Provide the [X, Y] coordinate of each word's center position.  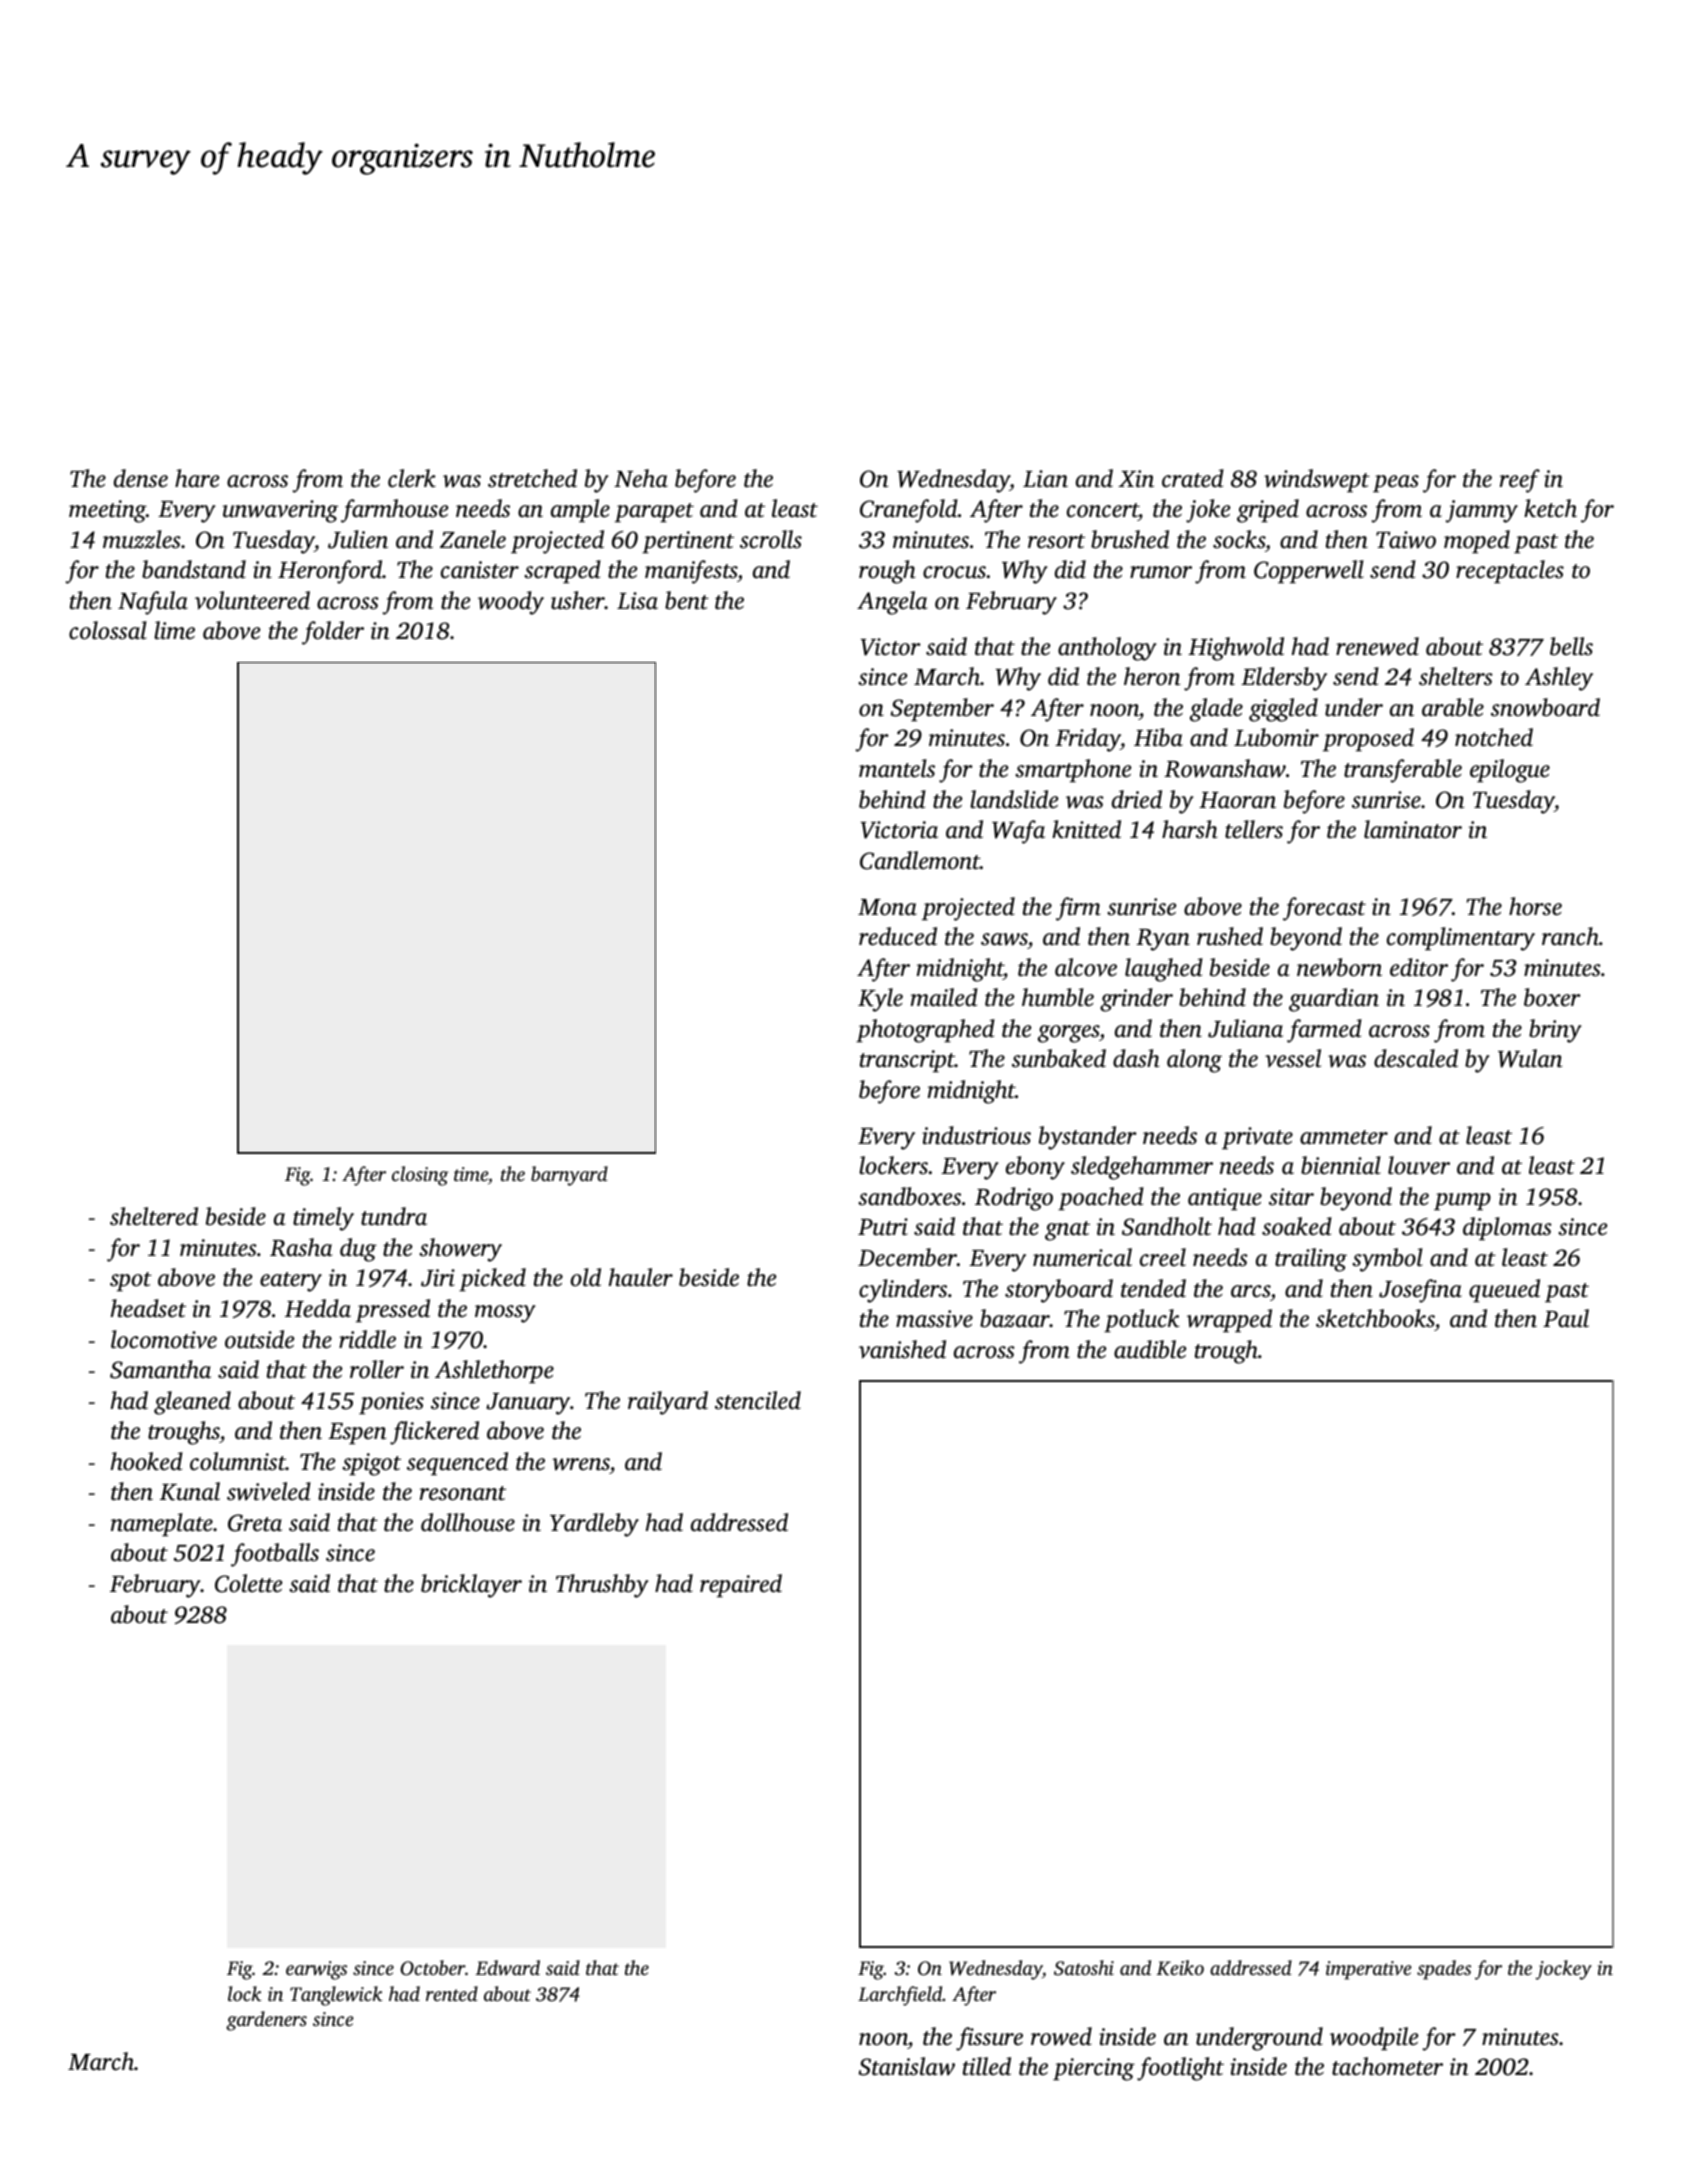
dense [141, 478]
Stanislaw [907, 2066]
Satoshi [1084, 1968]
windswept [1317, 481]
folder [333, 633]
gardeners [266, 2021]
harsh [1190, 829]
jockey [1563, 1970]
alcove [1086, 967]
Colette [249, 1583]
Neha [641, 478]
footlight [1180, 2069]
